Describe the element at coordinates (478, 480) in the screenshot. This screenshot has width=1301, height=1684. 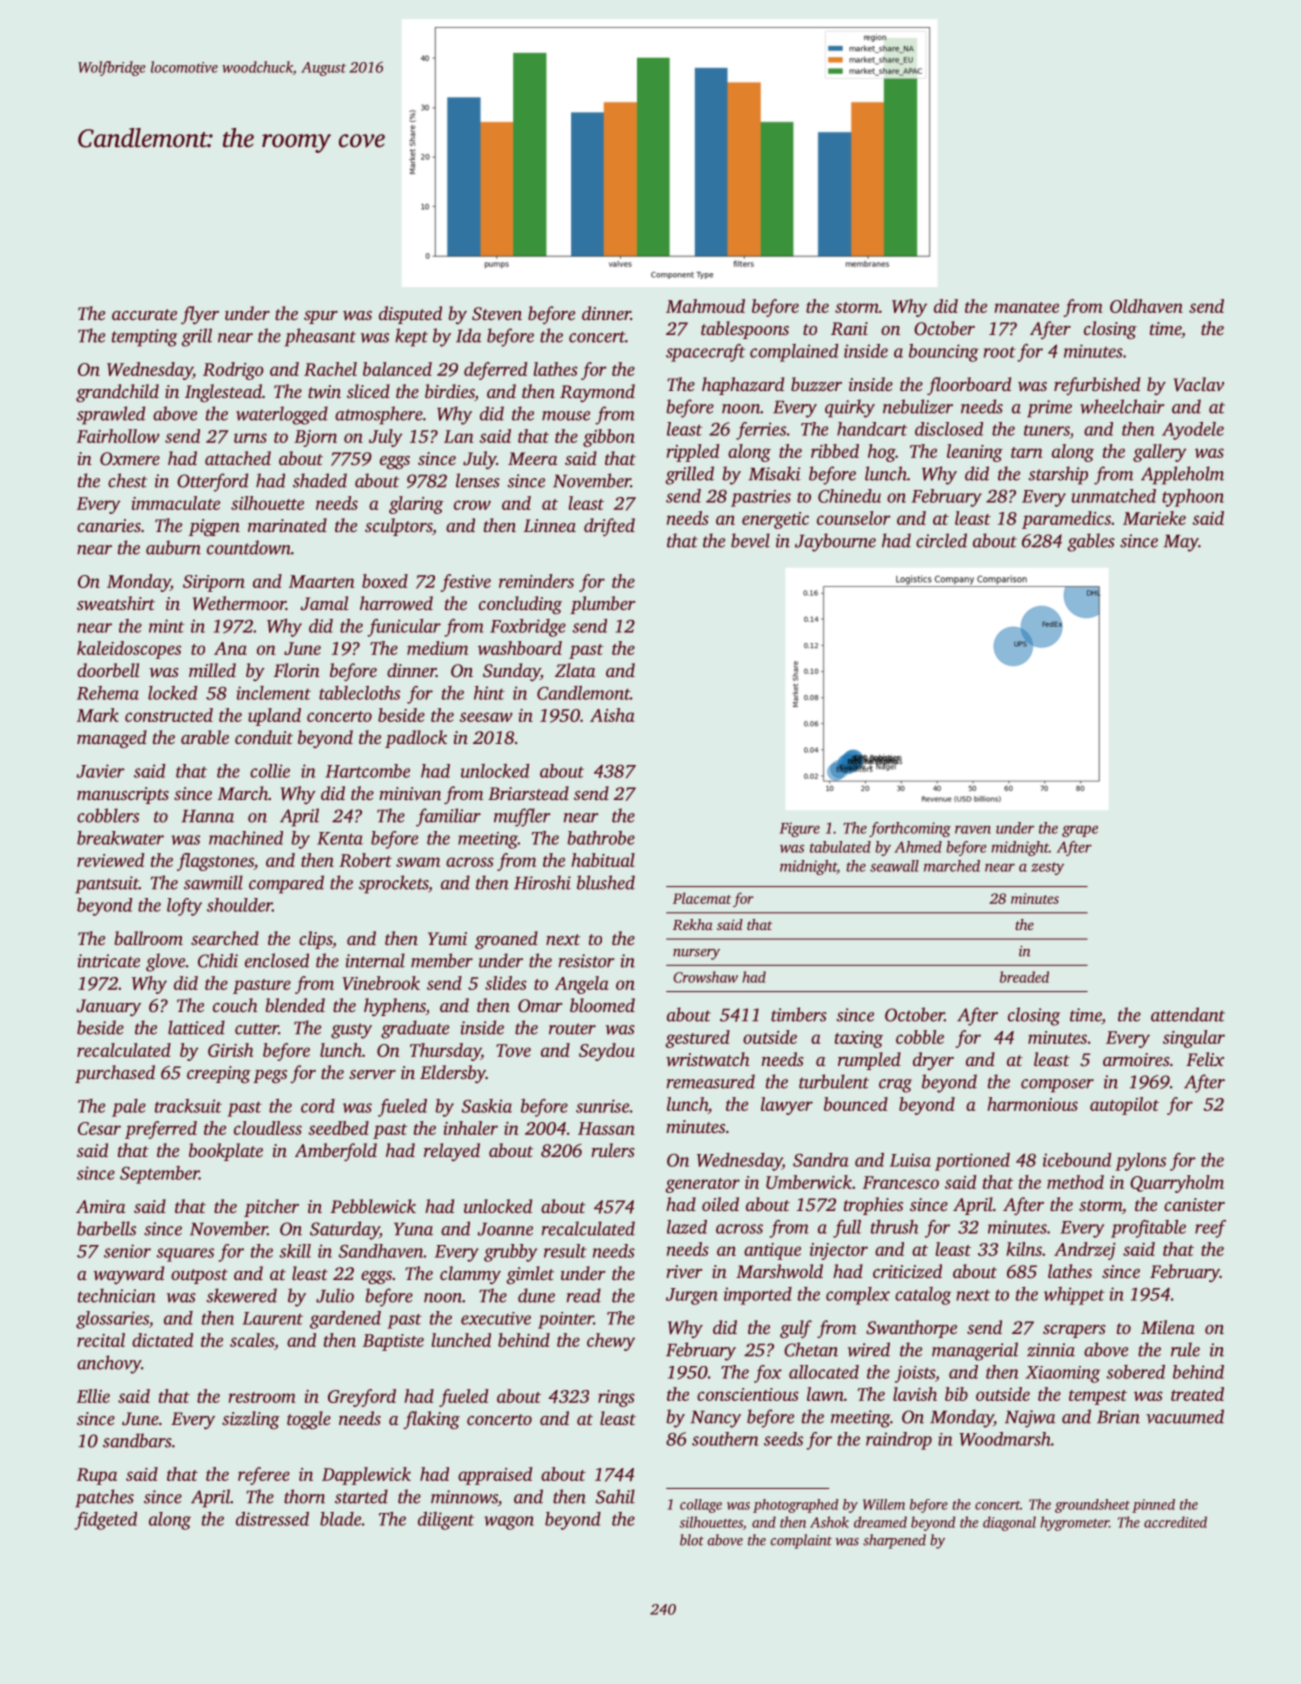
I see `lenses` at that location.
